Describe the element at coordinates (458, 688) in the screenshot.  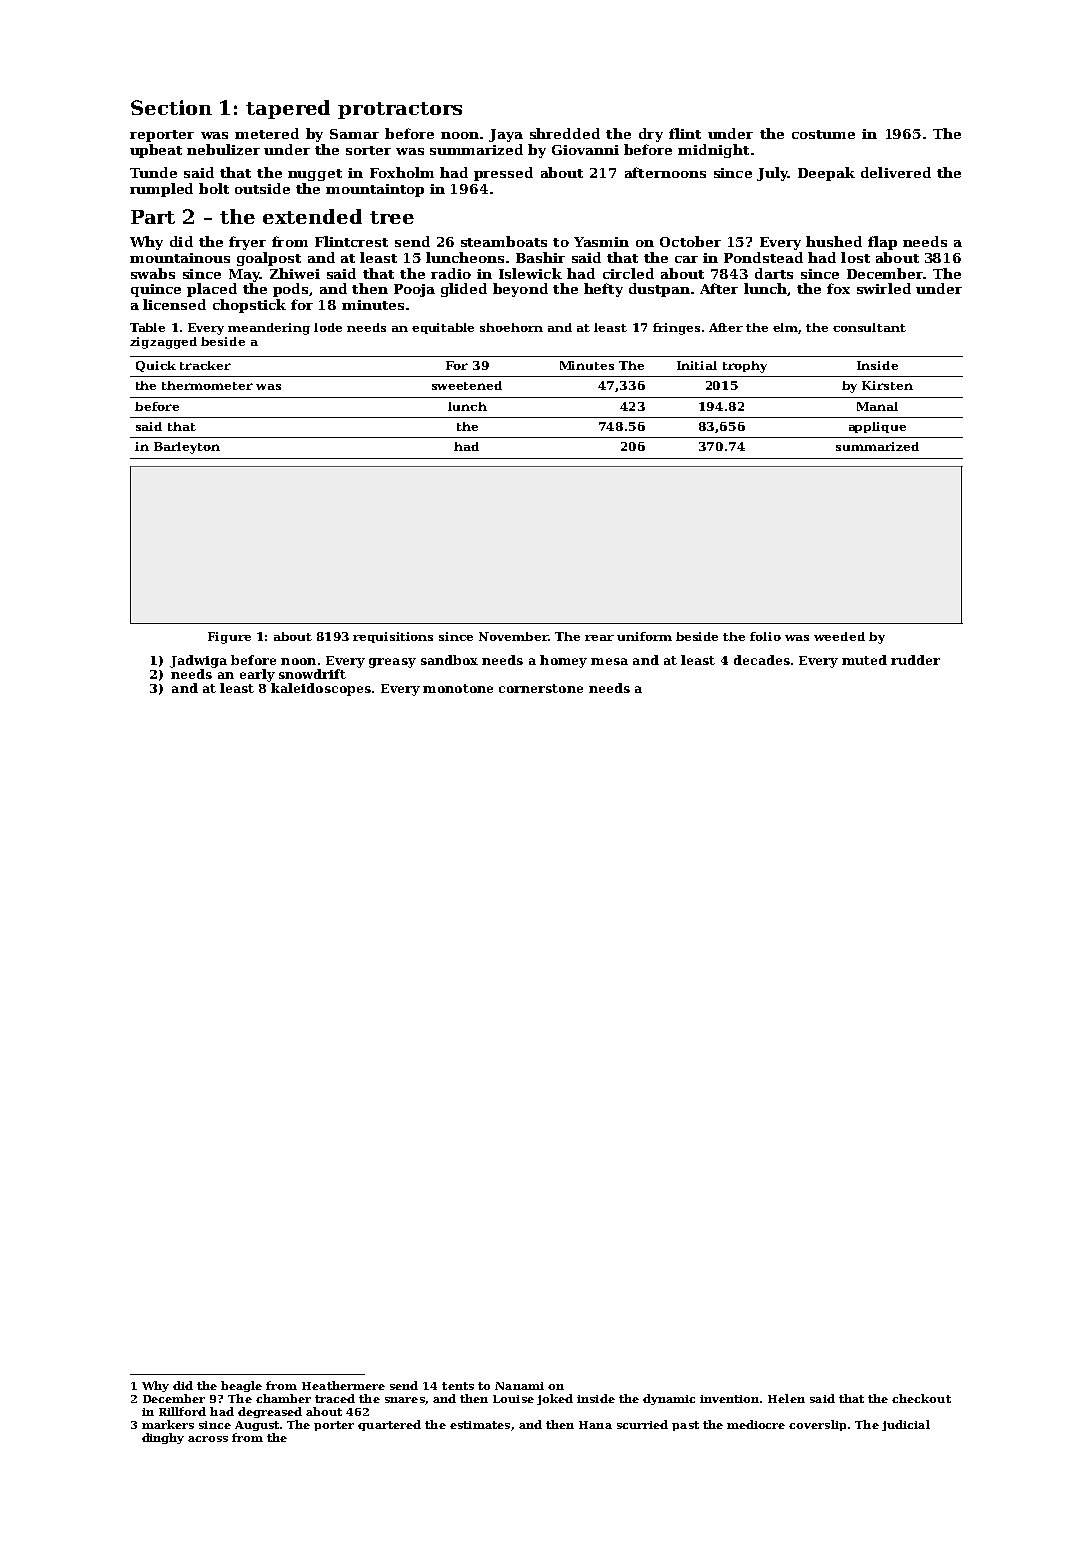
I see `monotone` at that location.
